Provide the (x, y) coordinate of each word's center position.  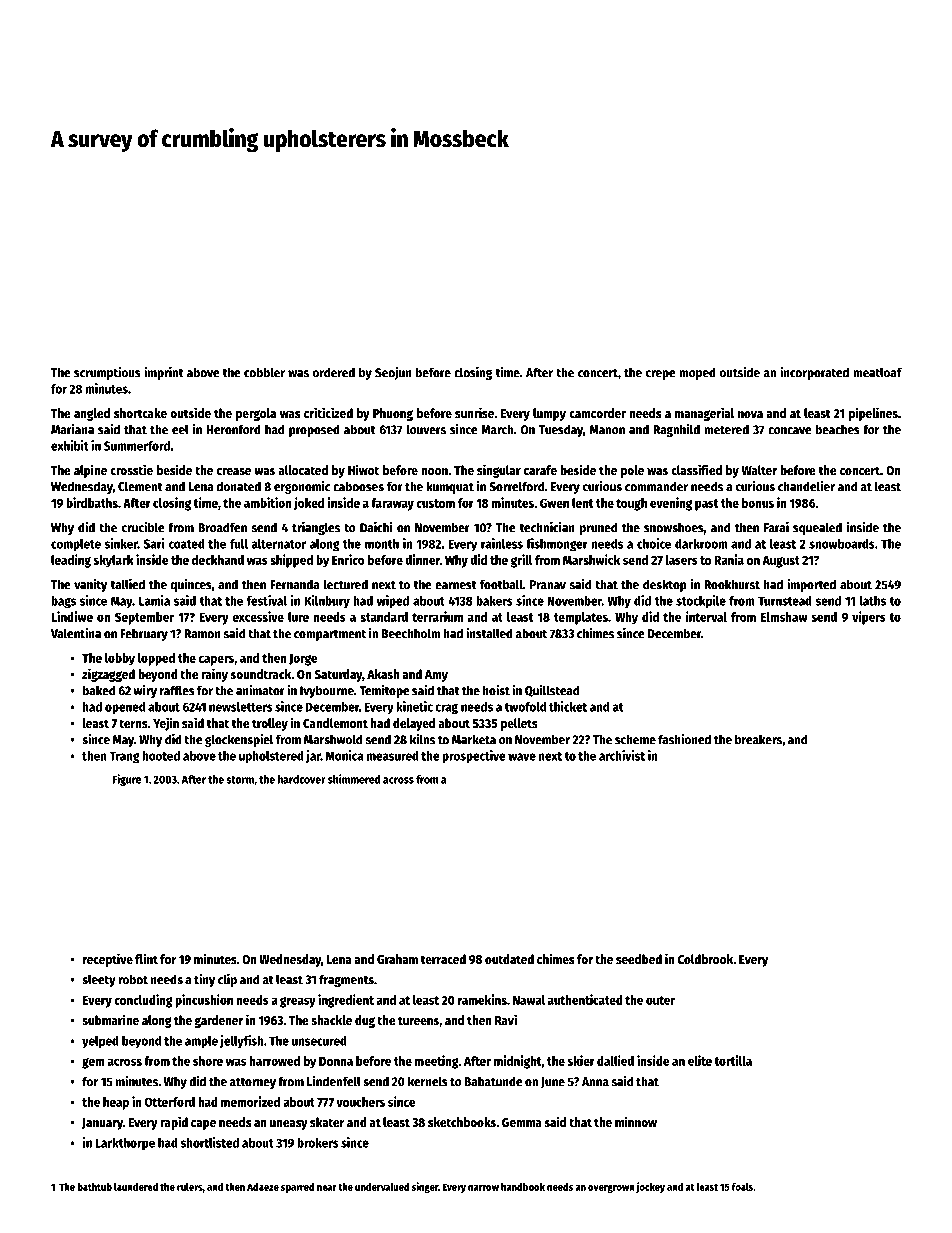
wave (522, 757)
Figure (127, 780)
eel (180, 429)
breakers (758, 739)
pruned (598, 528)
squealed (817, 528)
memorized (250, 1101)
